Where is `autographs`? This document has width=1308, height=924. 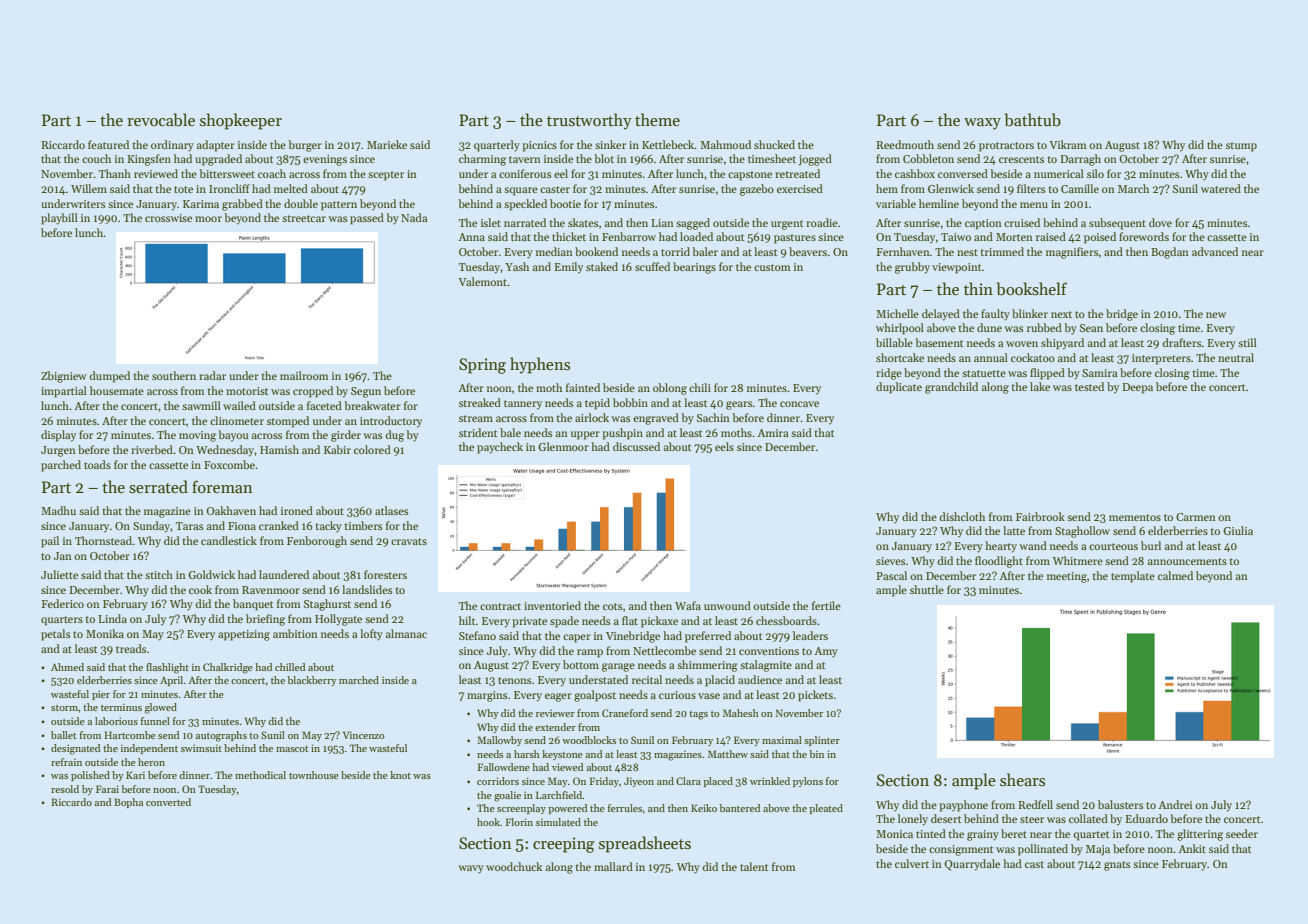 autographs is located at coordinates (221, 736).
